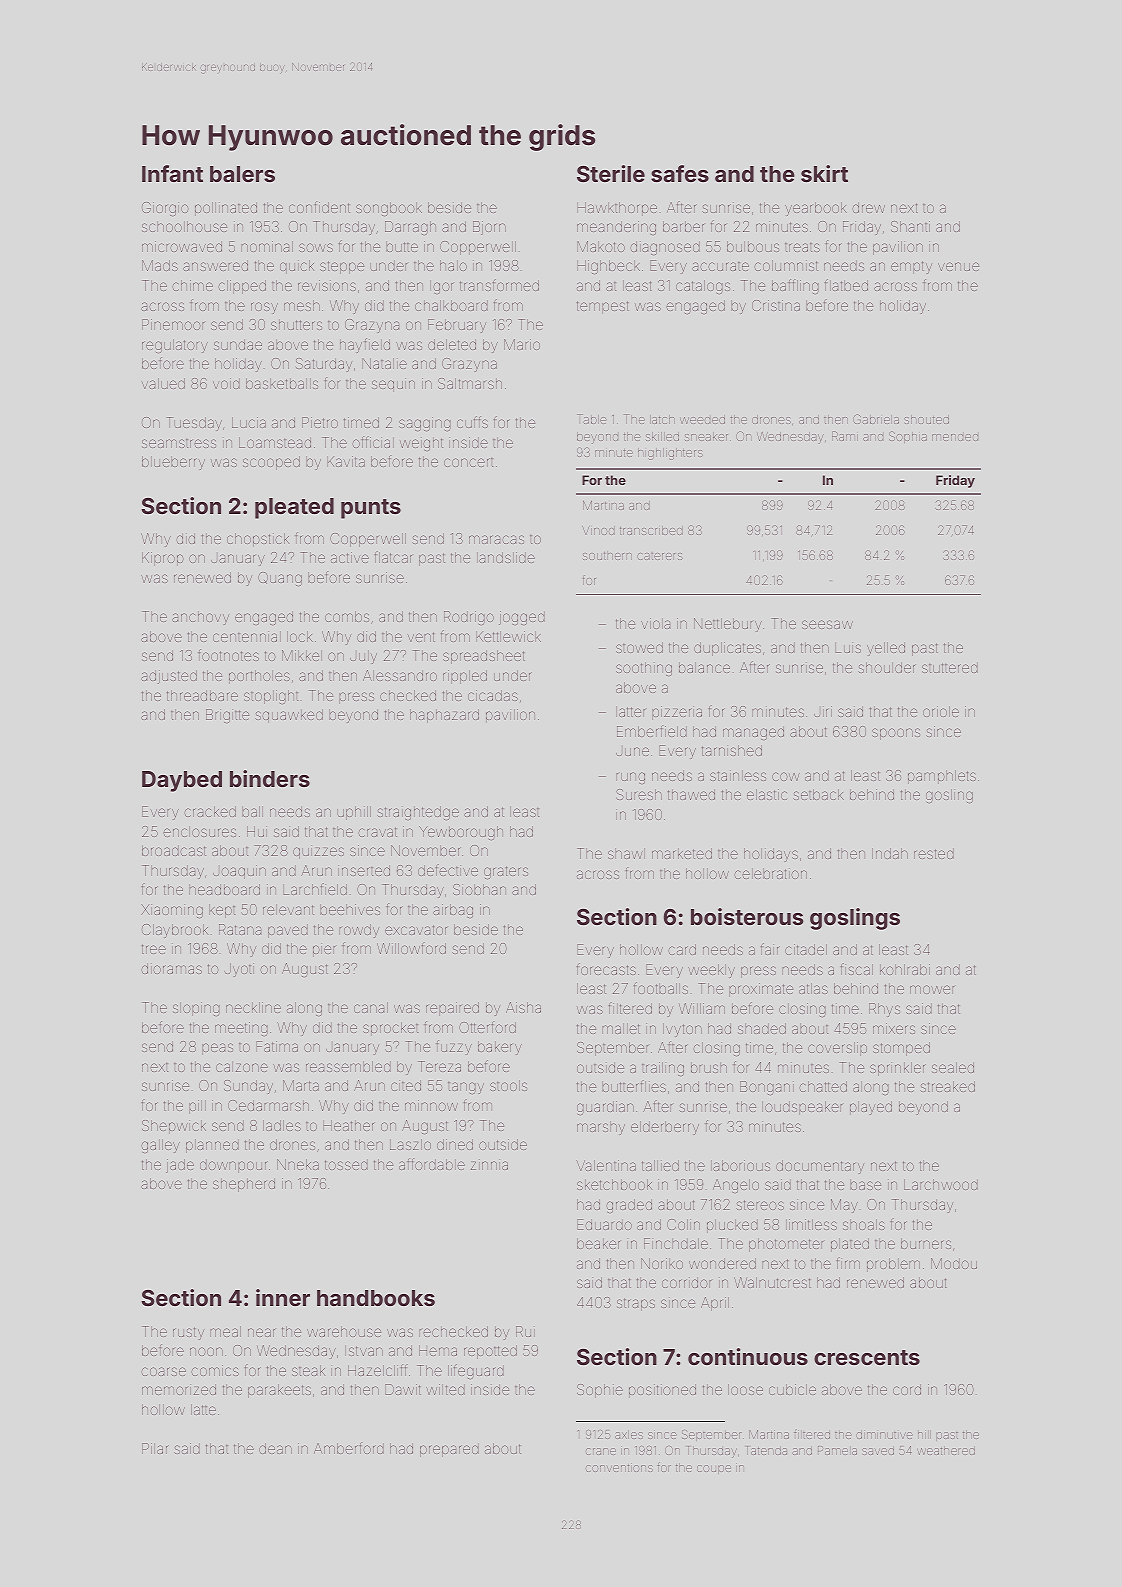  I want to click on skirt, so click(824, 173).
